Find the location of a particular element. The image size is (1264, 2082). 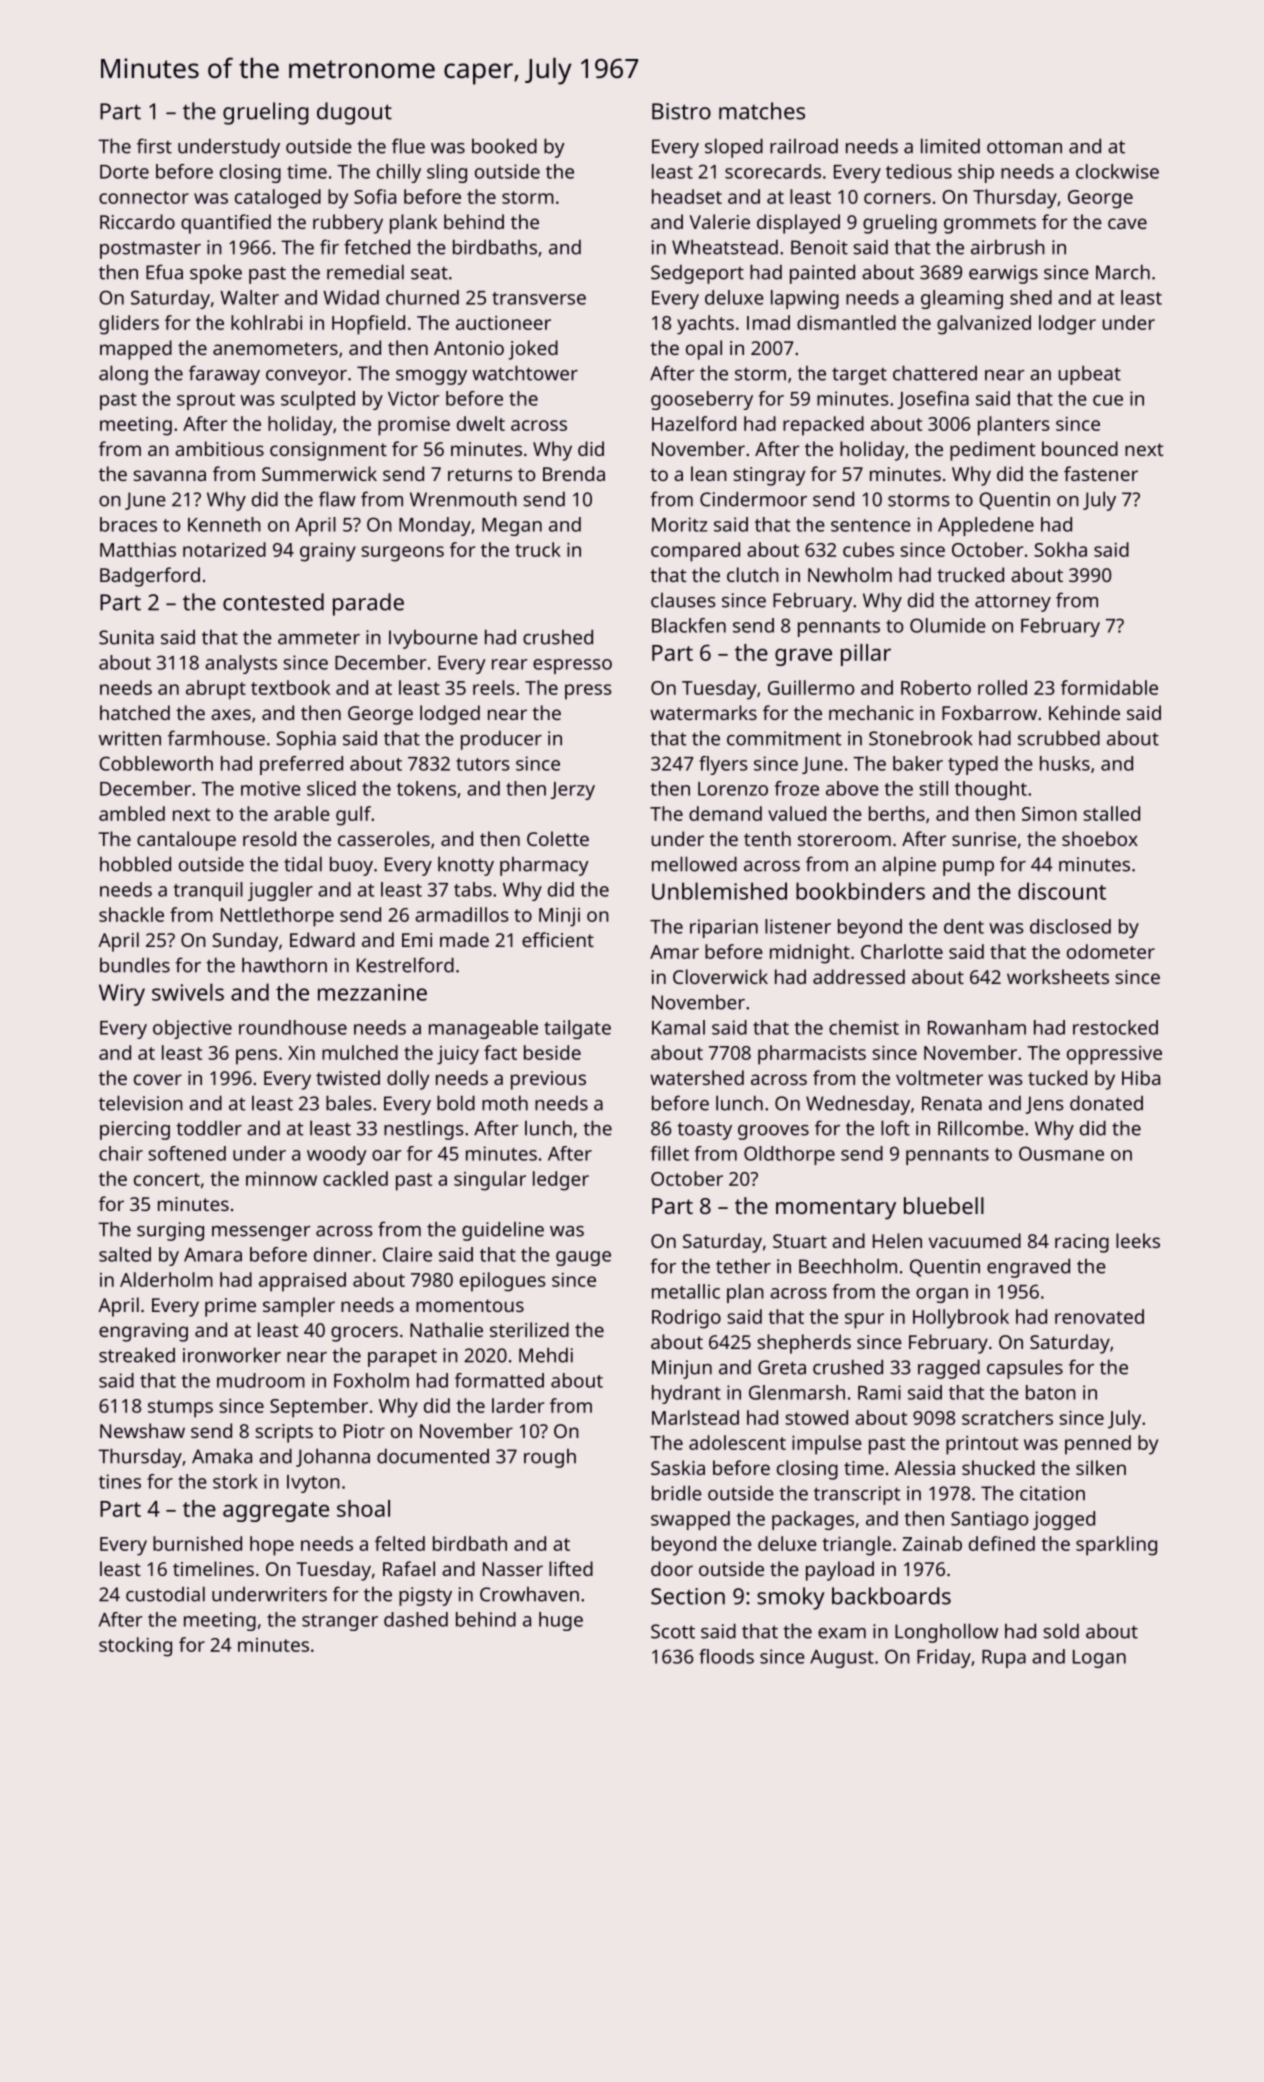

galvanized is located at coordinates (984, 325).
